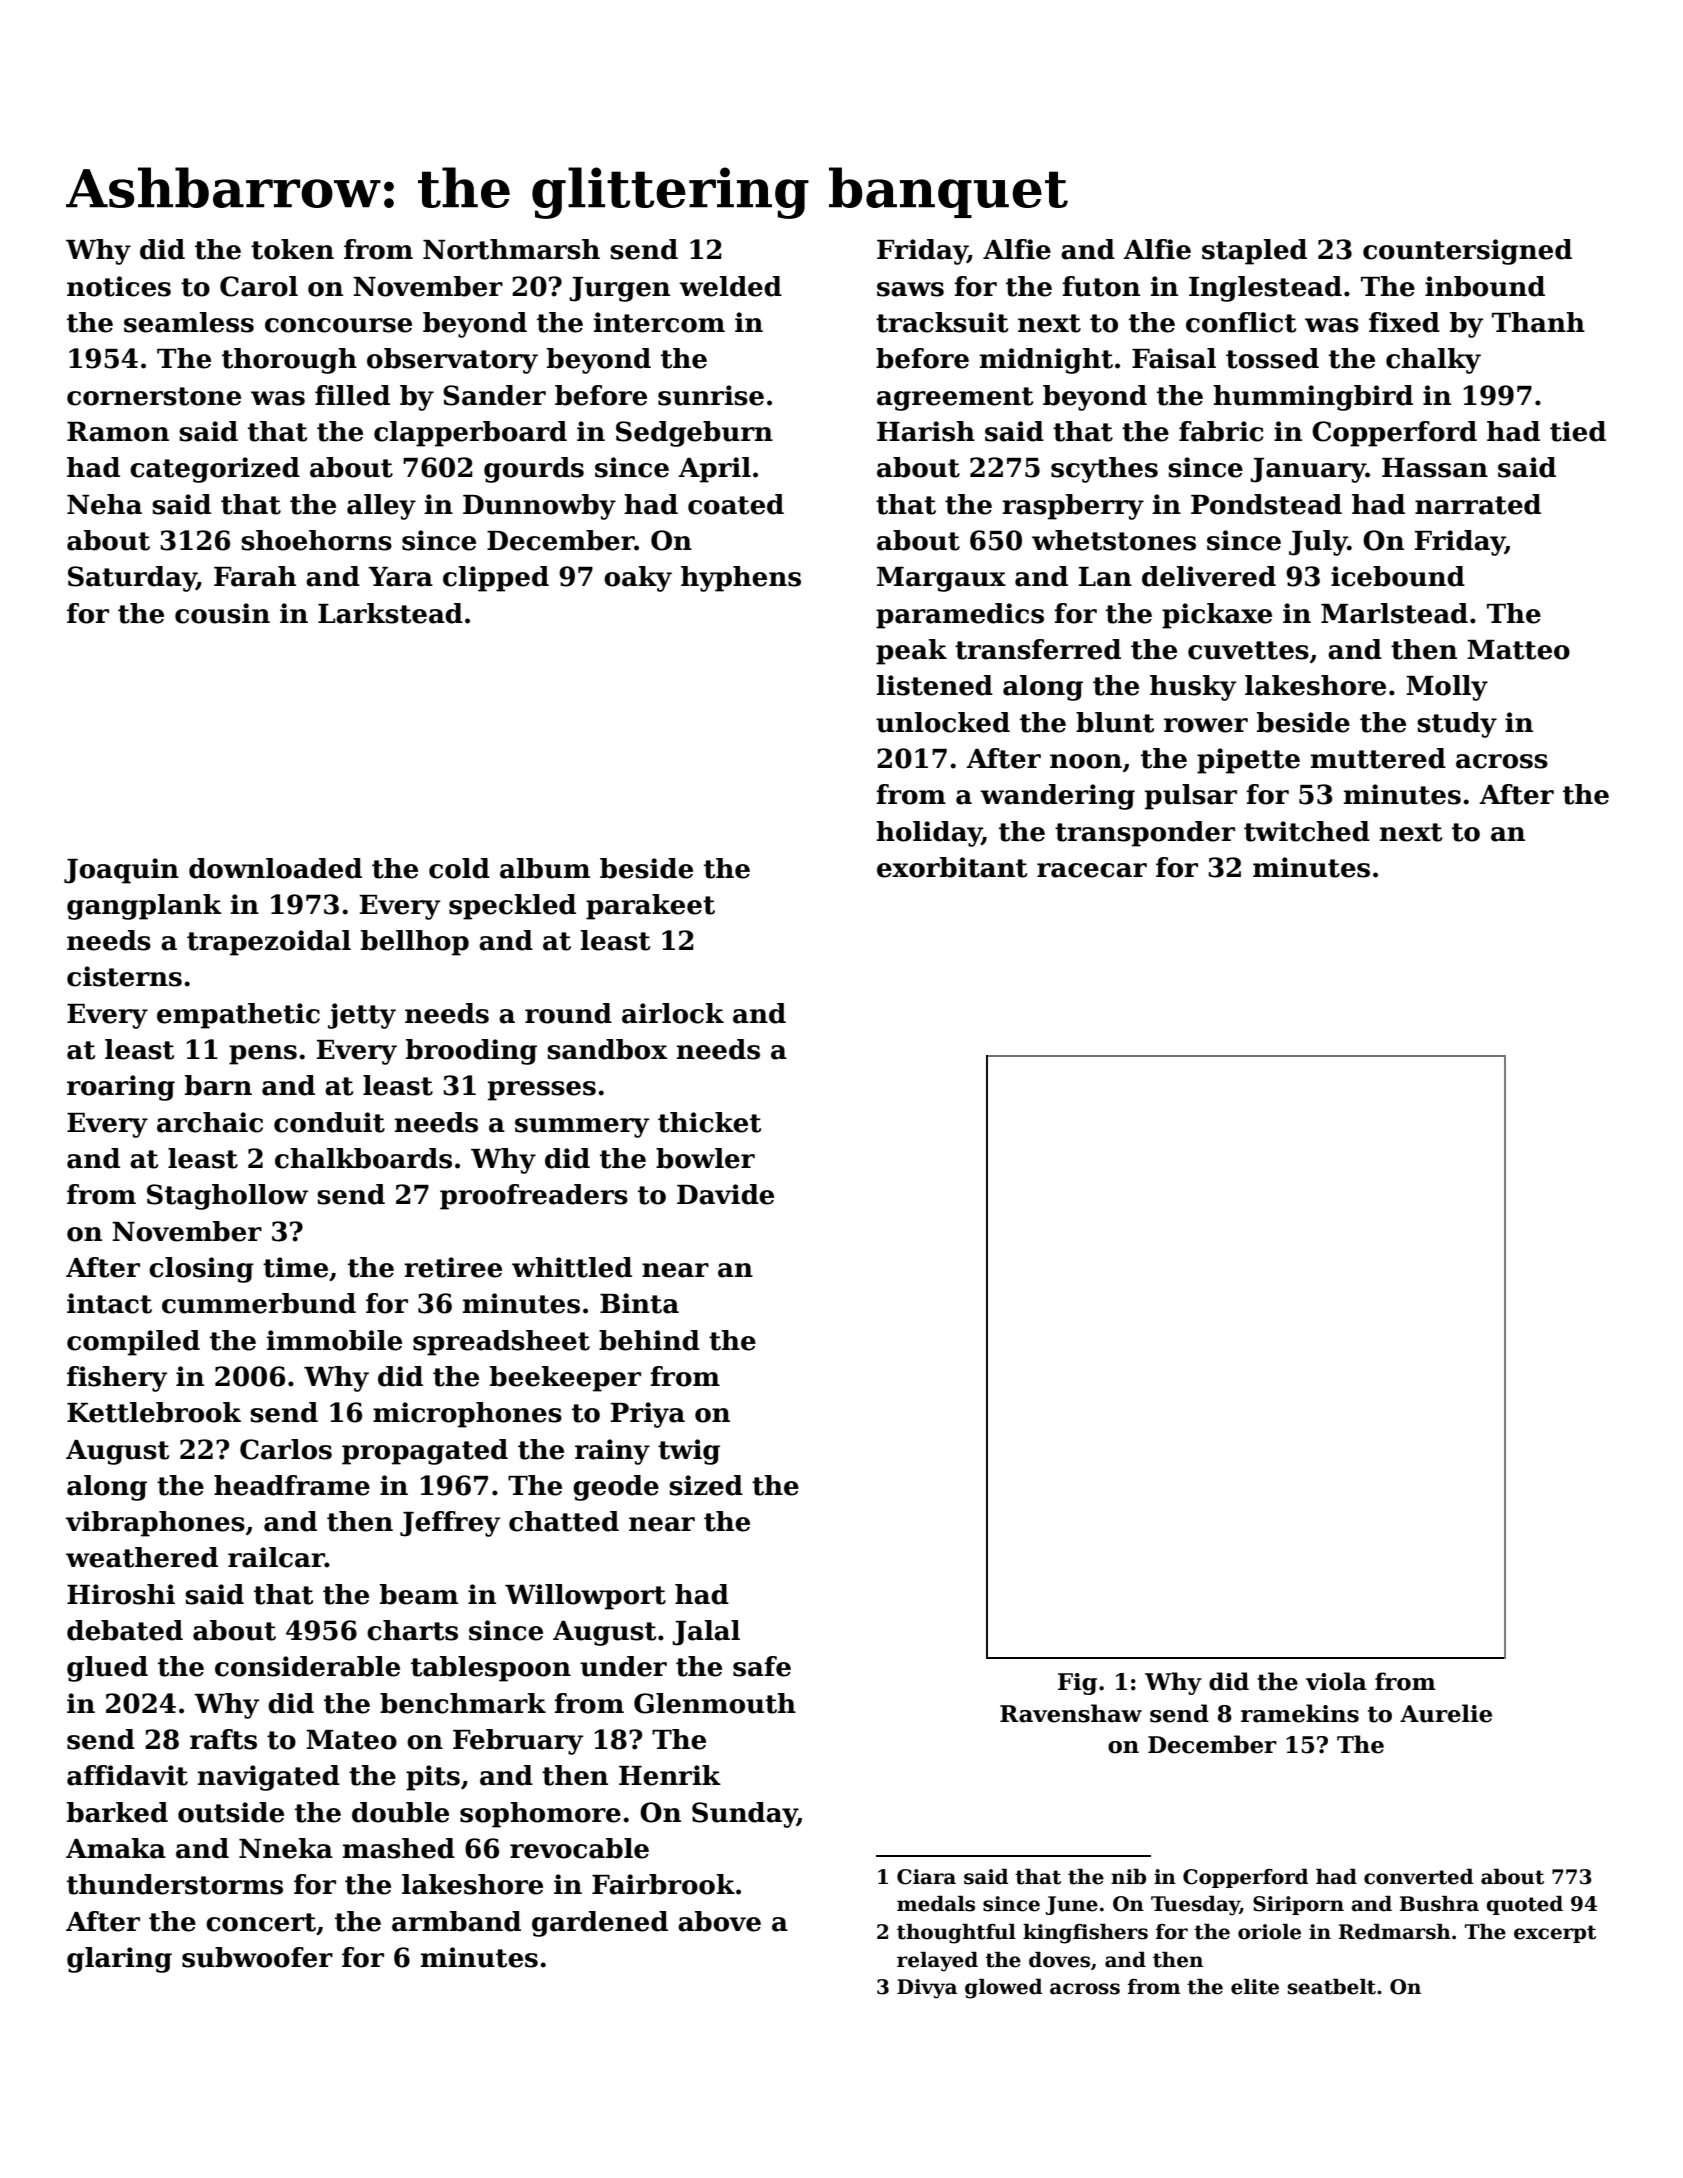 The width and height of the image is (1683, 2178). Describe the element at coordinates (1378, 758) in the image. I see `muttered` at that location.
